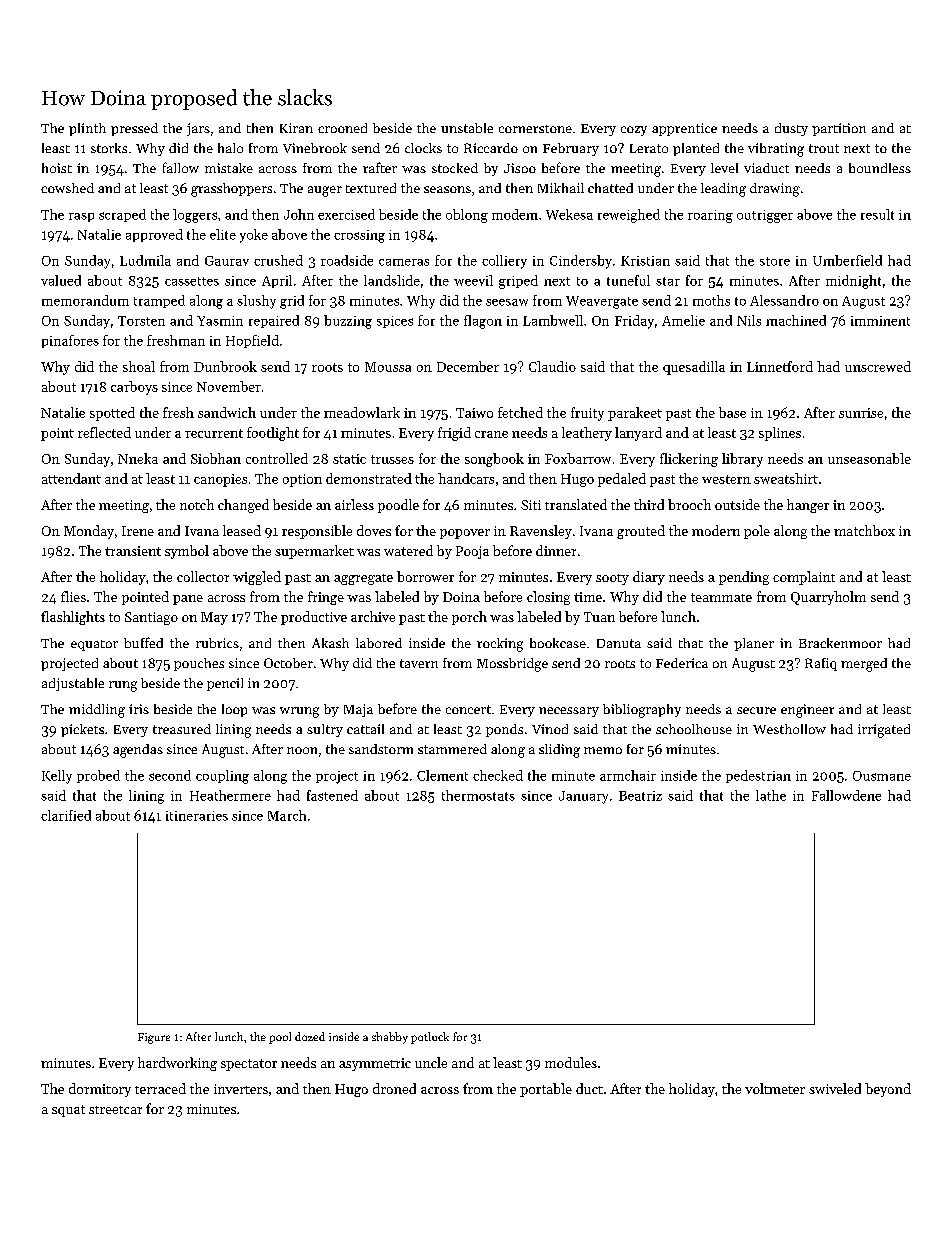 The width and height of the screenshot is (952, 1233). What do you see at coordinates (296, 128) in the screenshot?
I see `Kiran` at bounding box center [296, 128].
